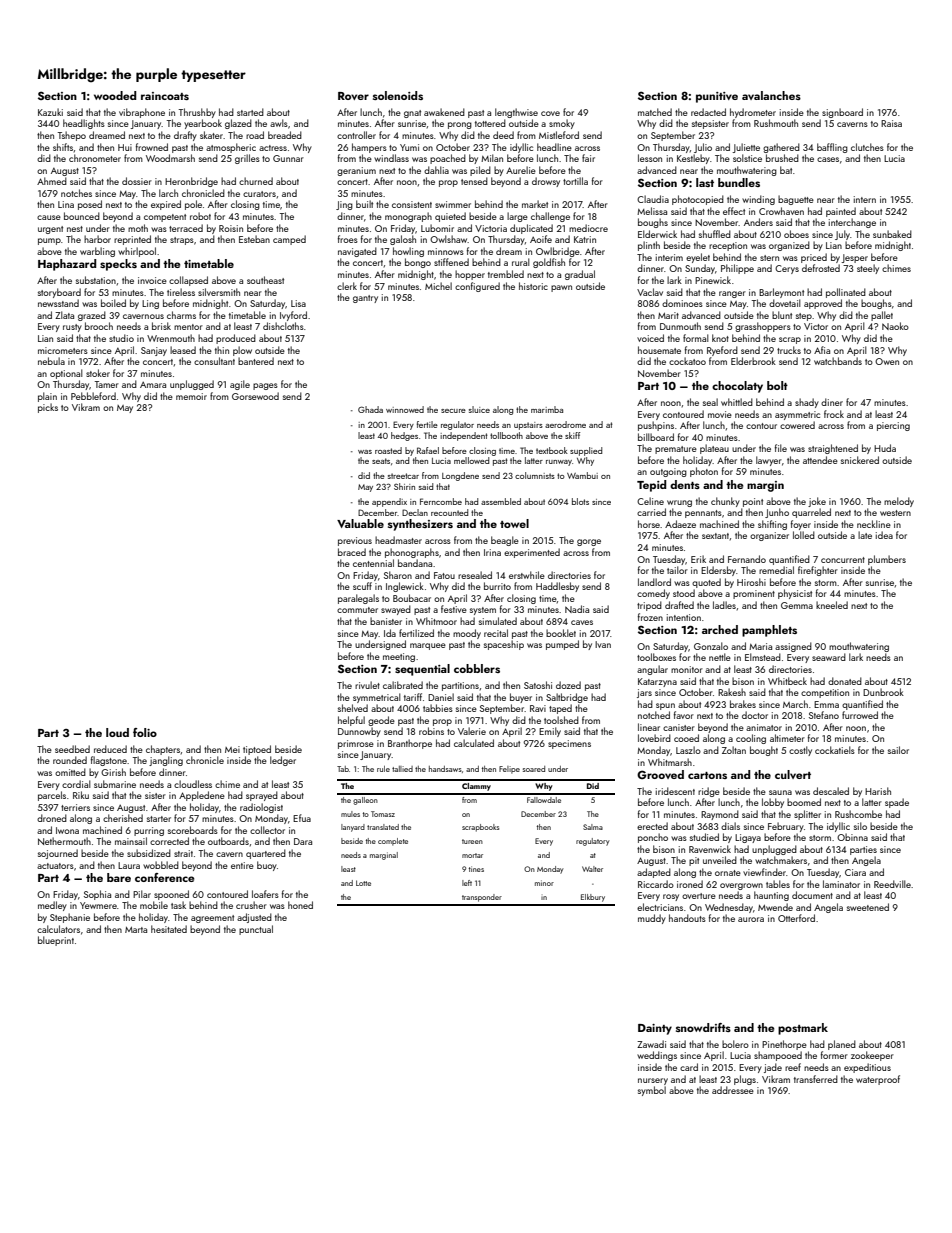 The height and width of the screenshot is (1233, 952). What do you see at coordinates (357, 610) in the screenshot?
I see `commuter` at bounding box center [357, 610].
